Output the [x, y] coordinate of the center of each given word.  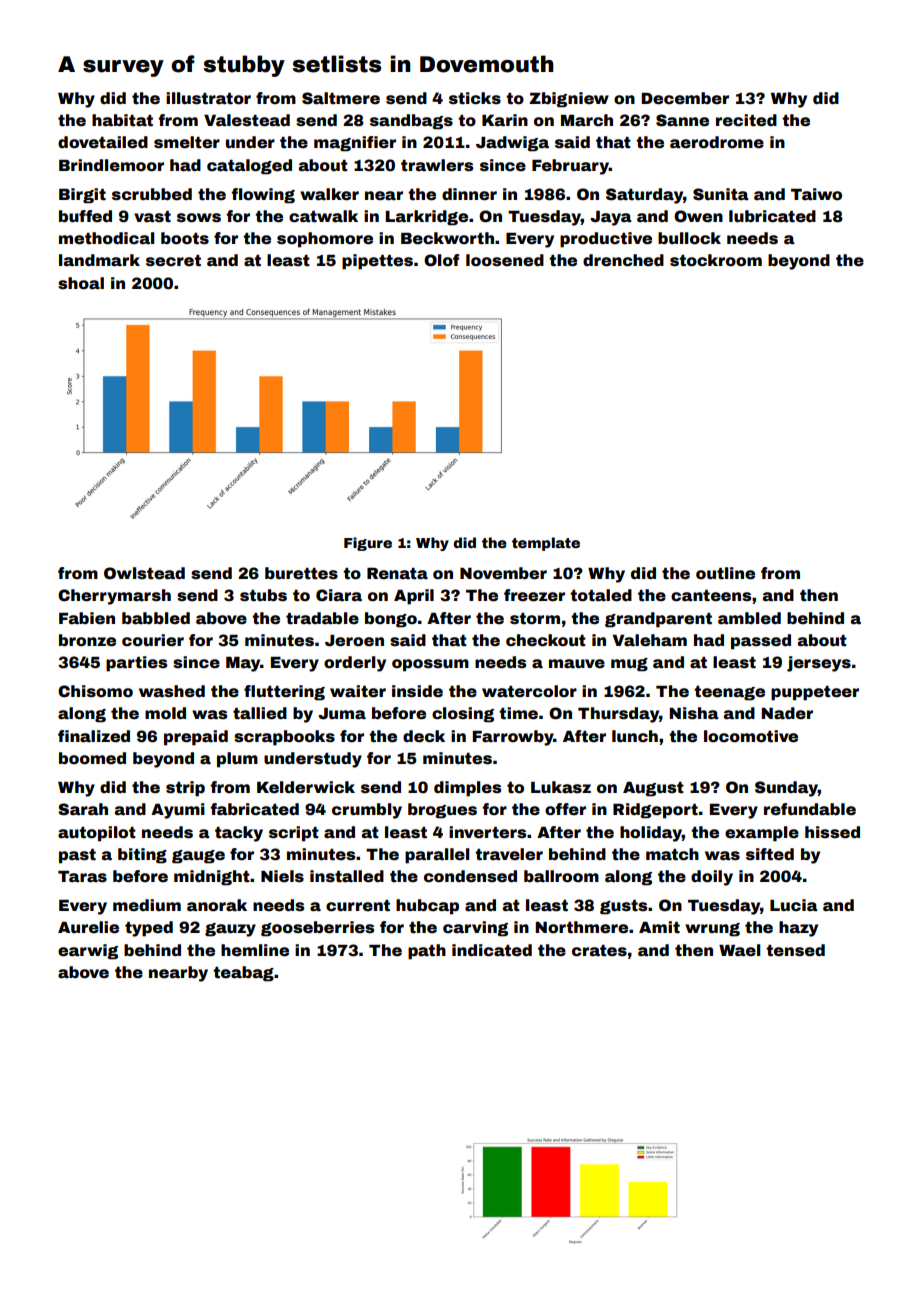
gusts [623, 907]
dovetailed [103, 142]
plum [237, 760]
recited [746, 120]
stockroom [716, 260]
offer [565, 809]
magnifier [355, 144]
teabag [243, 974]
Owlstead [144, 573]
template [546, 544]
